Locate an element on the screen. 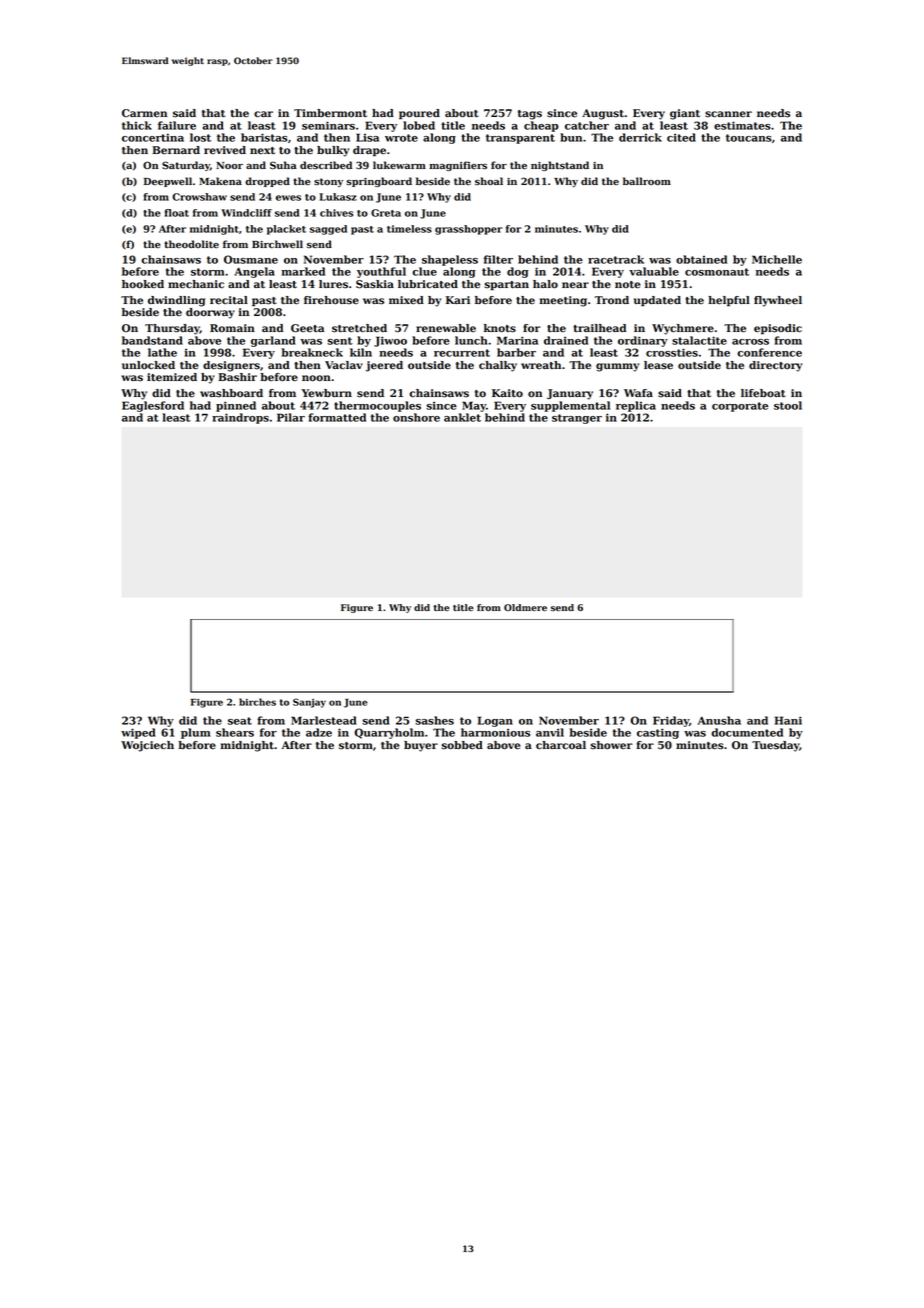  Anusha is located at coordinates (719, 720).
